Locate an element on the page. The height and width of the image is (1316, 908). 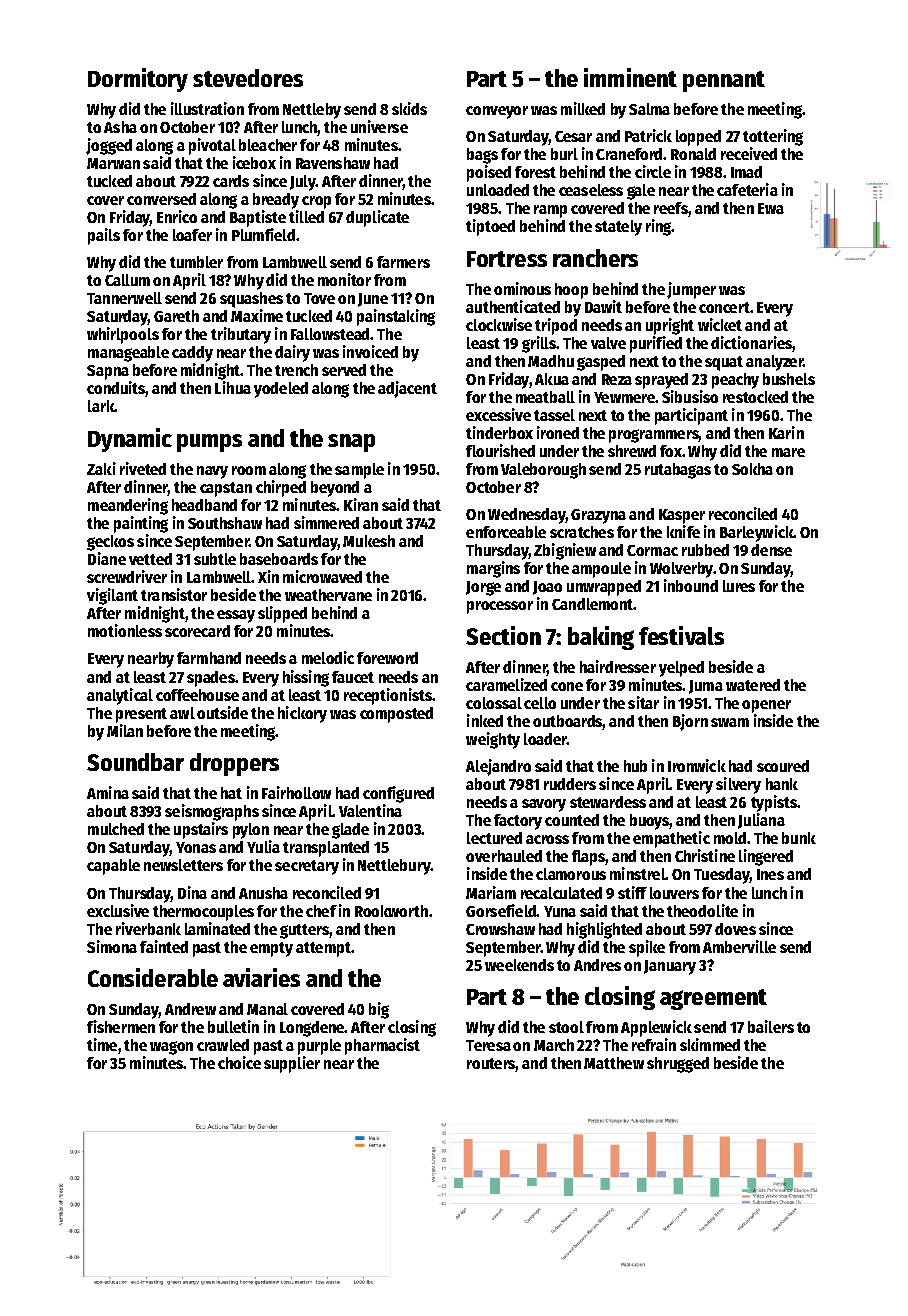
imminent is located at coordinates (630, 77).
